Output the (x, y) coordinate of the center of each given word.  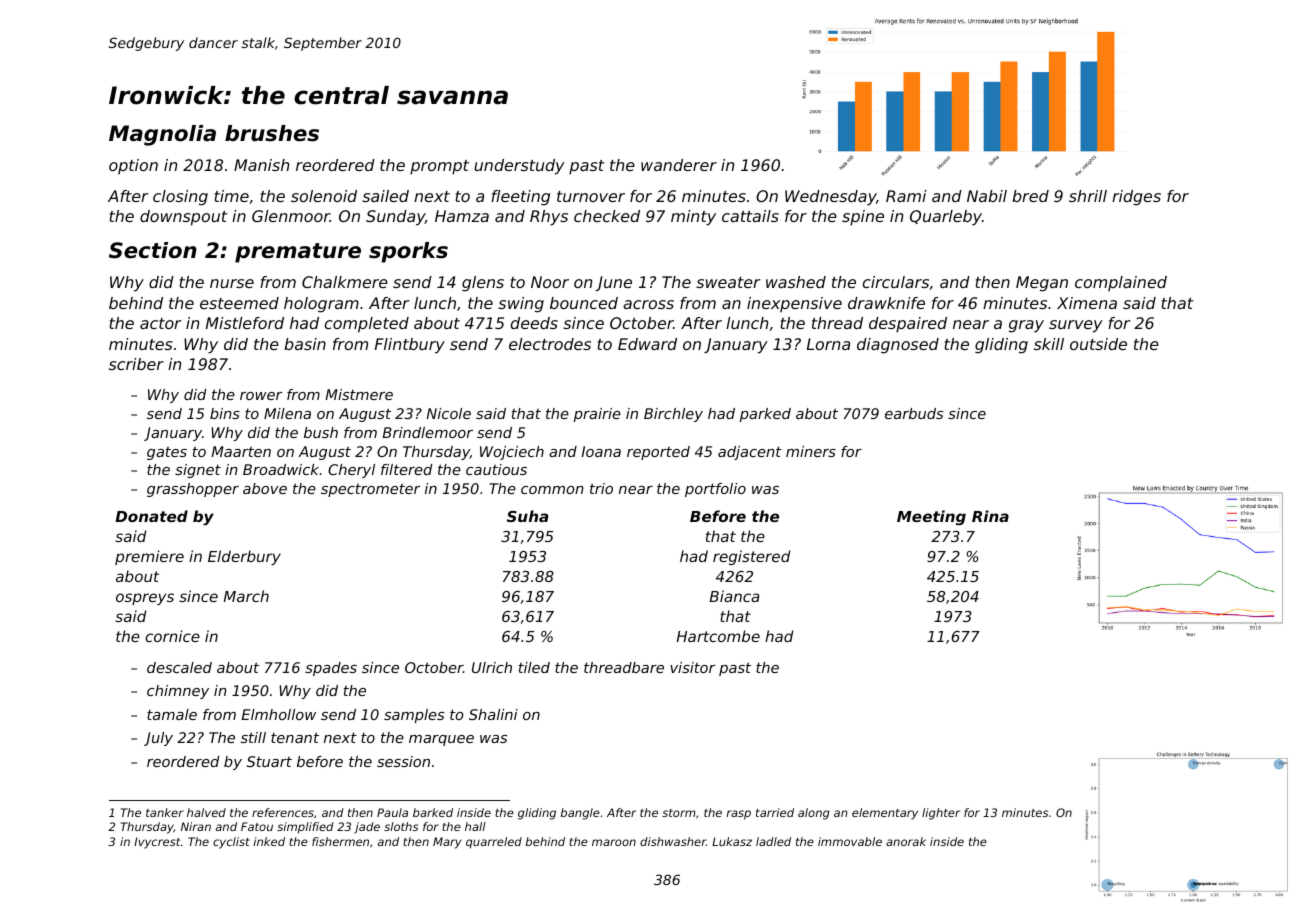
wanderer (679, 165)
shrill (1088, 196)
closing (180, 198)
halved (206, 812)
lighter (941, 814)
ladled (773, 841)
